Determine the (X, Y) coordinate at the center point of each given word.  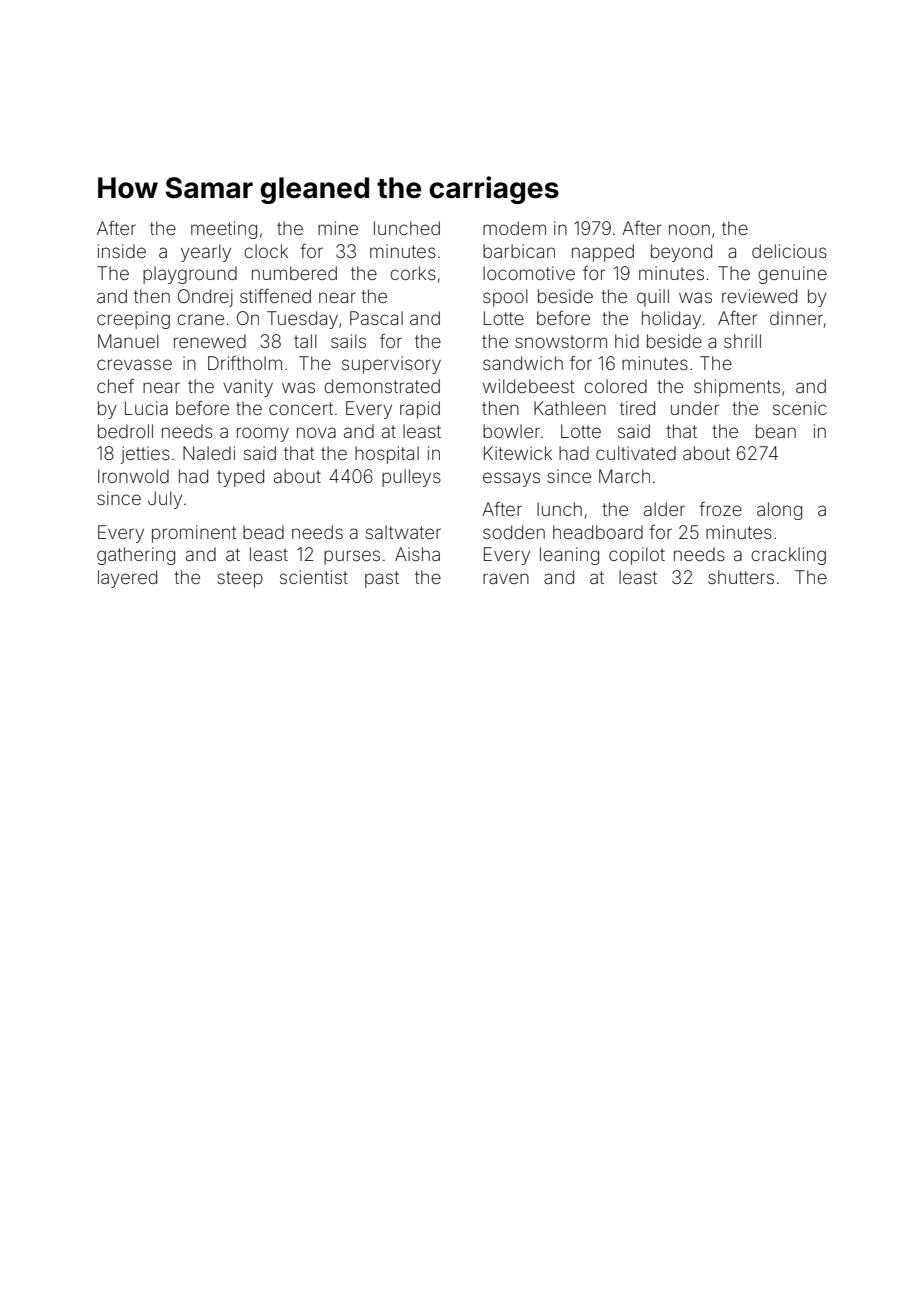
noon (689, 229)
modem (514, 228)
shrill (742, 341)
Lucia (146, 408)
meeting (224, 230)
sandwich (523, 363)
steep (240, 579)
